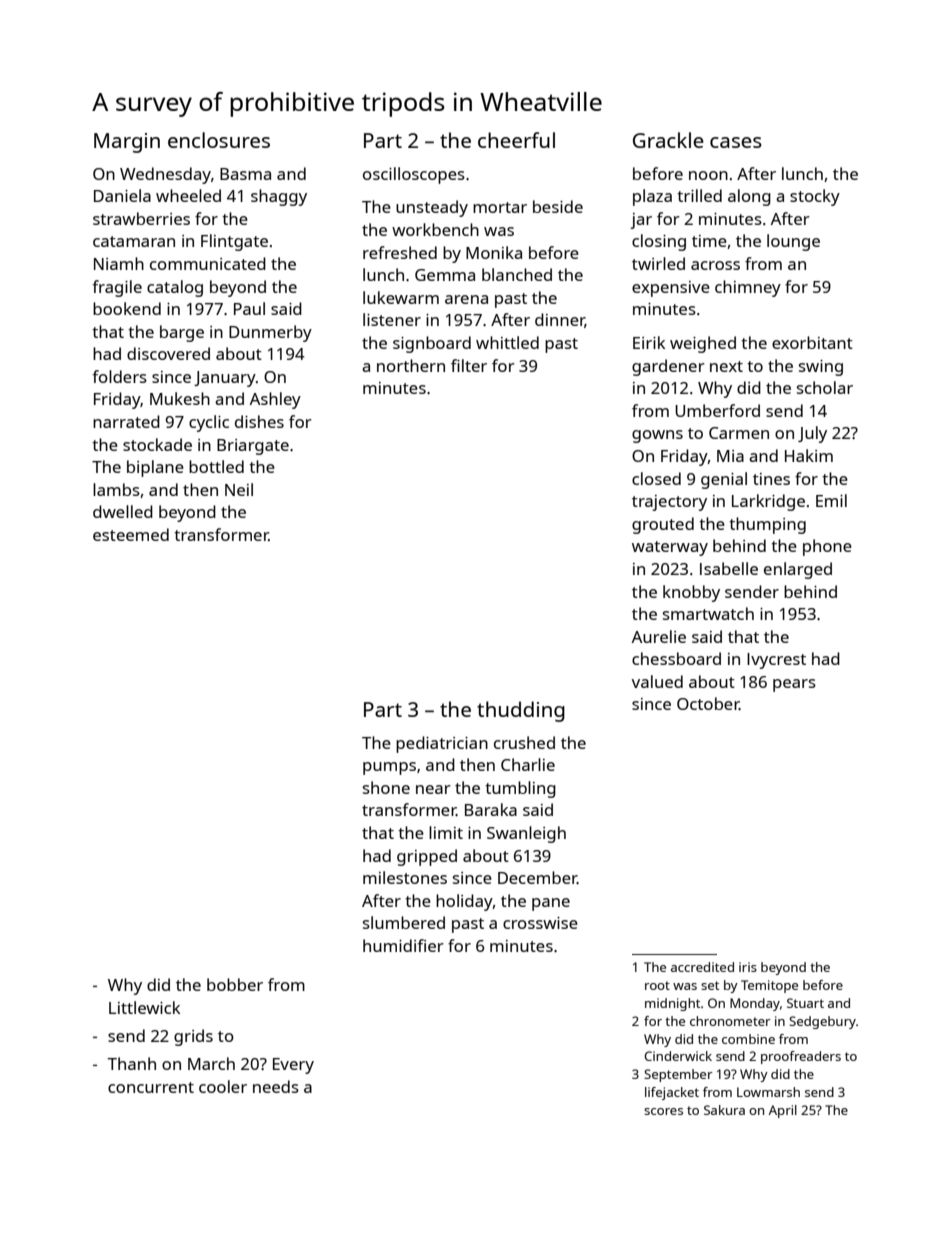 The width and height of the screenshot is (952, 1233). Describe the element at coordinates (151, 1087) in the screenshot. I see `concurrent` at that location.
